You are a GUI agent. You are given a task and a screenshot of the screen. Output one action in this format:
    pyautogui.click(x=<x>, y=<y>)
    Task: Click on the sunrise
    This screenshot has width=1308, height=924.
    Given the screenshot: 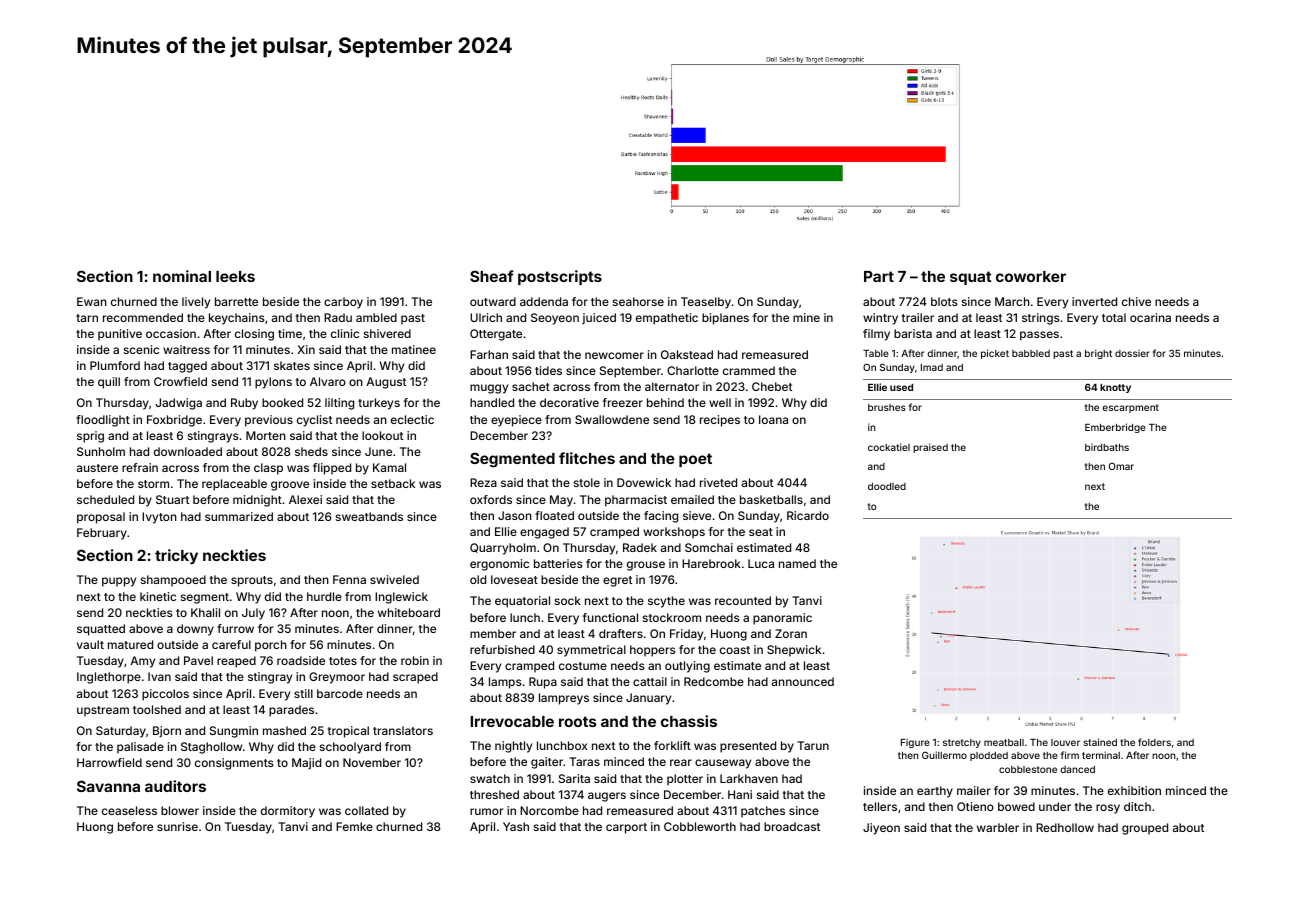 What is the action you would take?
    pyautogui.click(x=177, y=826)
